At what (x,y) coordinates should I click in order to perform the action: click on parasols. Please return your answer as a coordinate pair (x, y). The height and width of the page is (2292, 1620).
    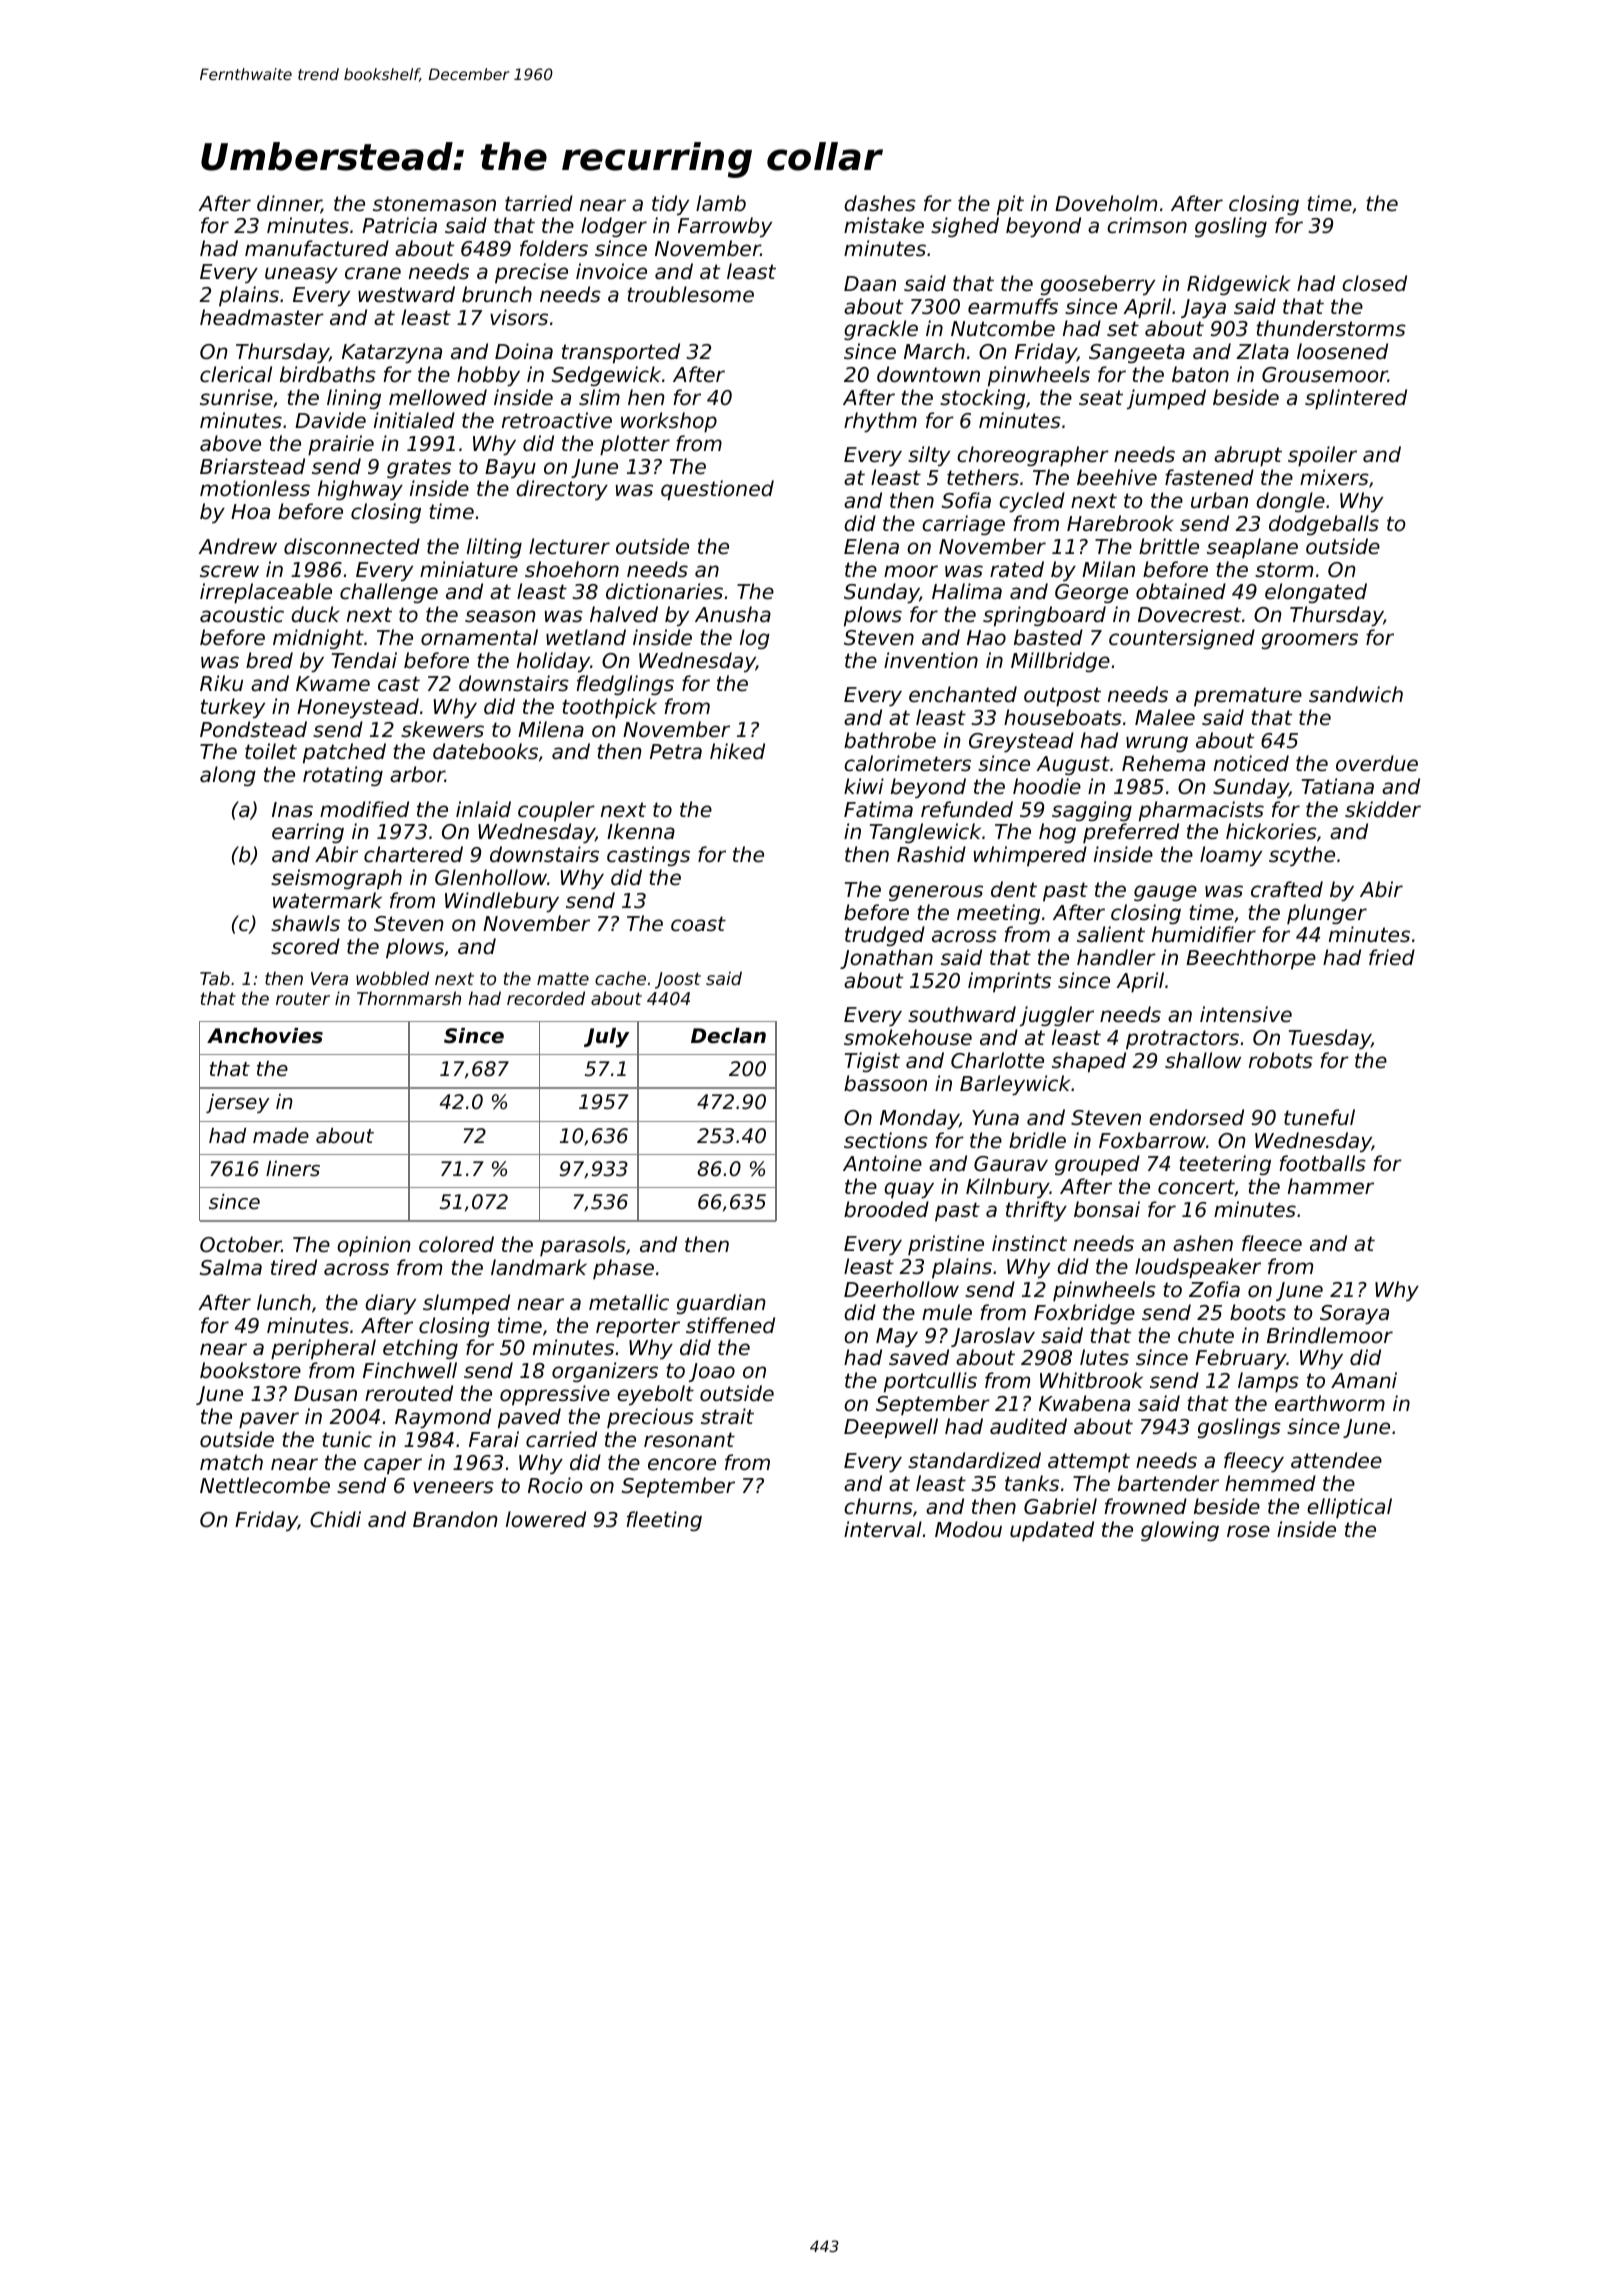
    Looking at the image, I should click on (583, 1246).
